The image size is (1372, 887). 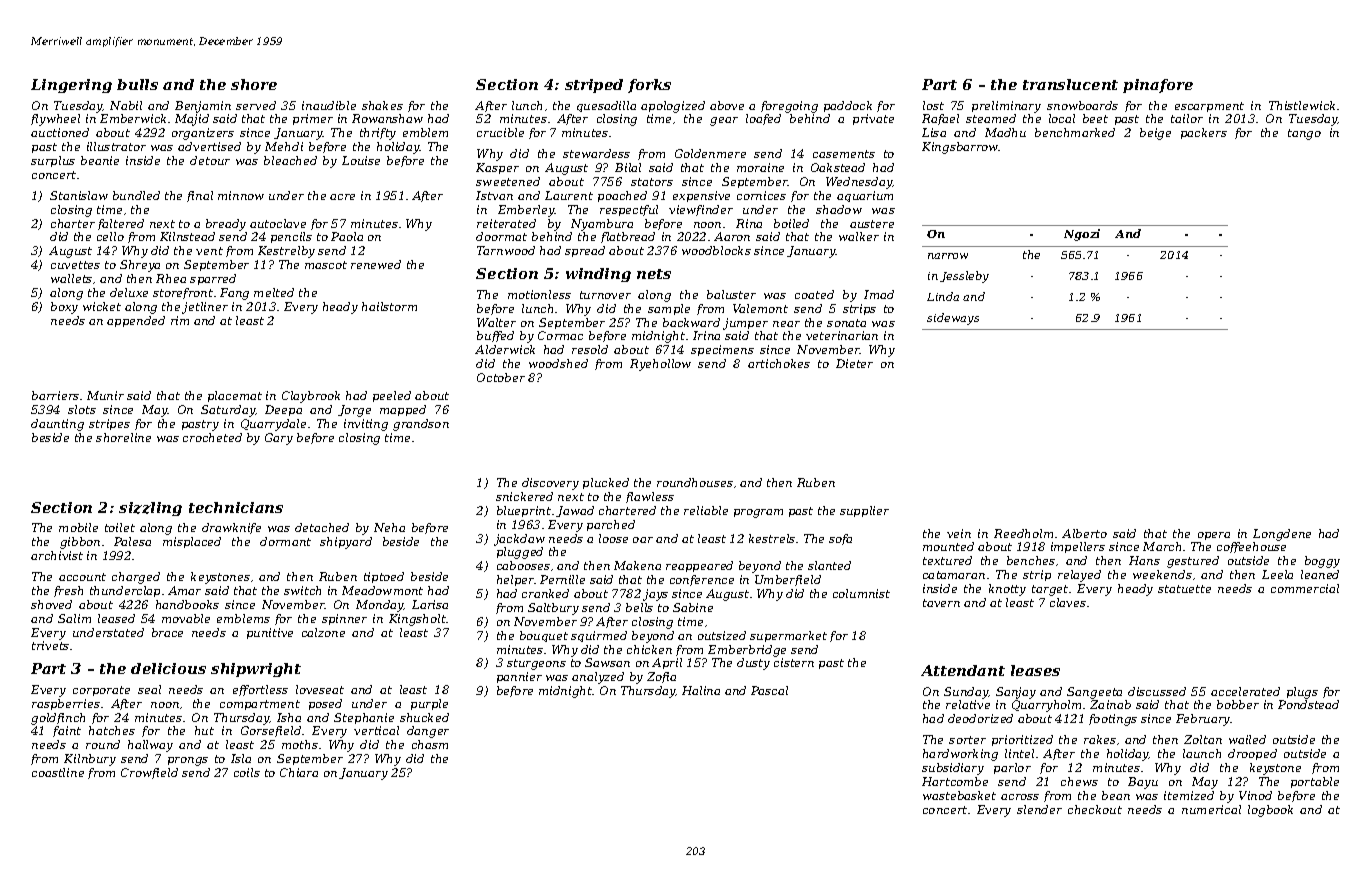 I want to click on Alderwick, so click(x=505, y=349).
